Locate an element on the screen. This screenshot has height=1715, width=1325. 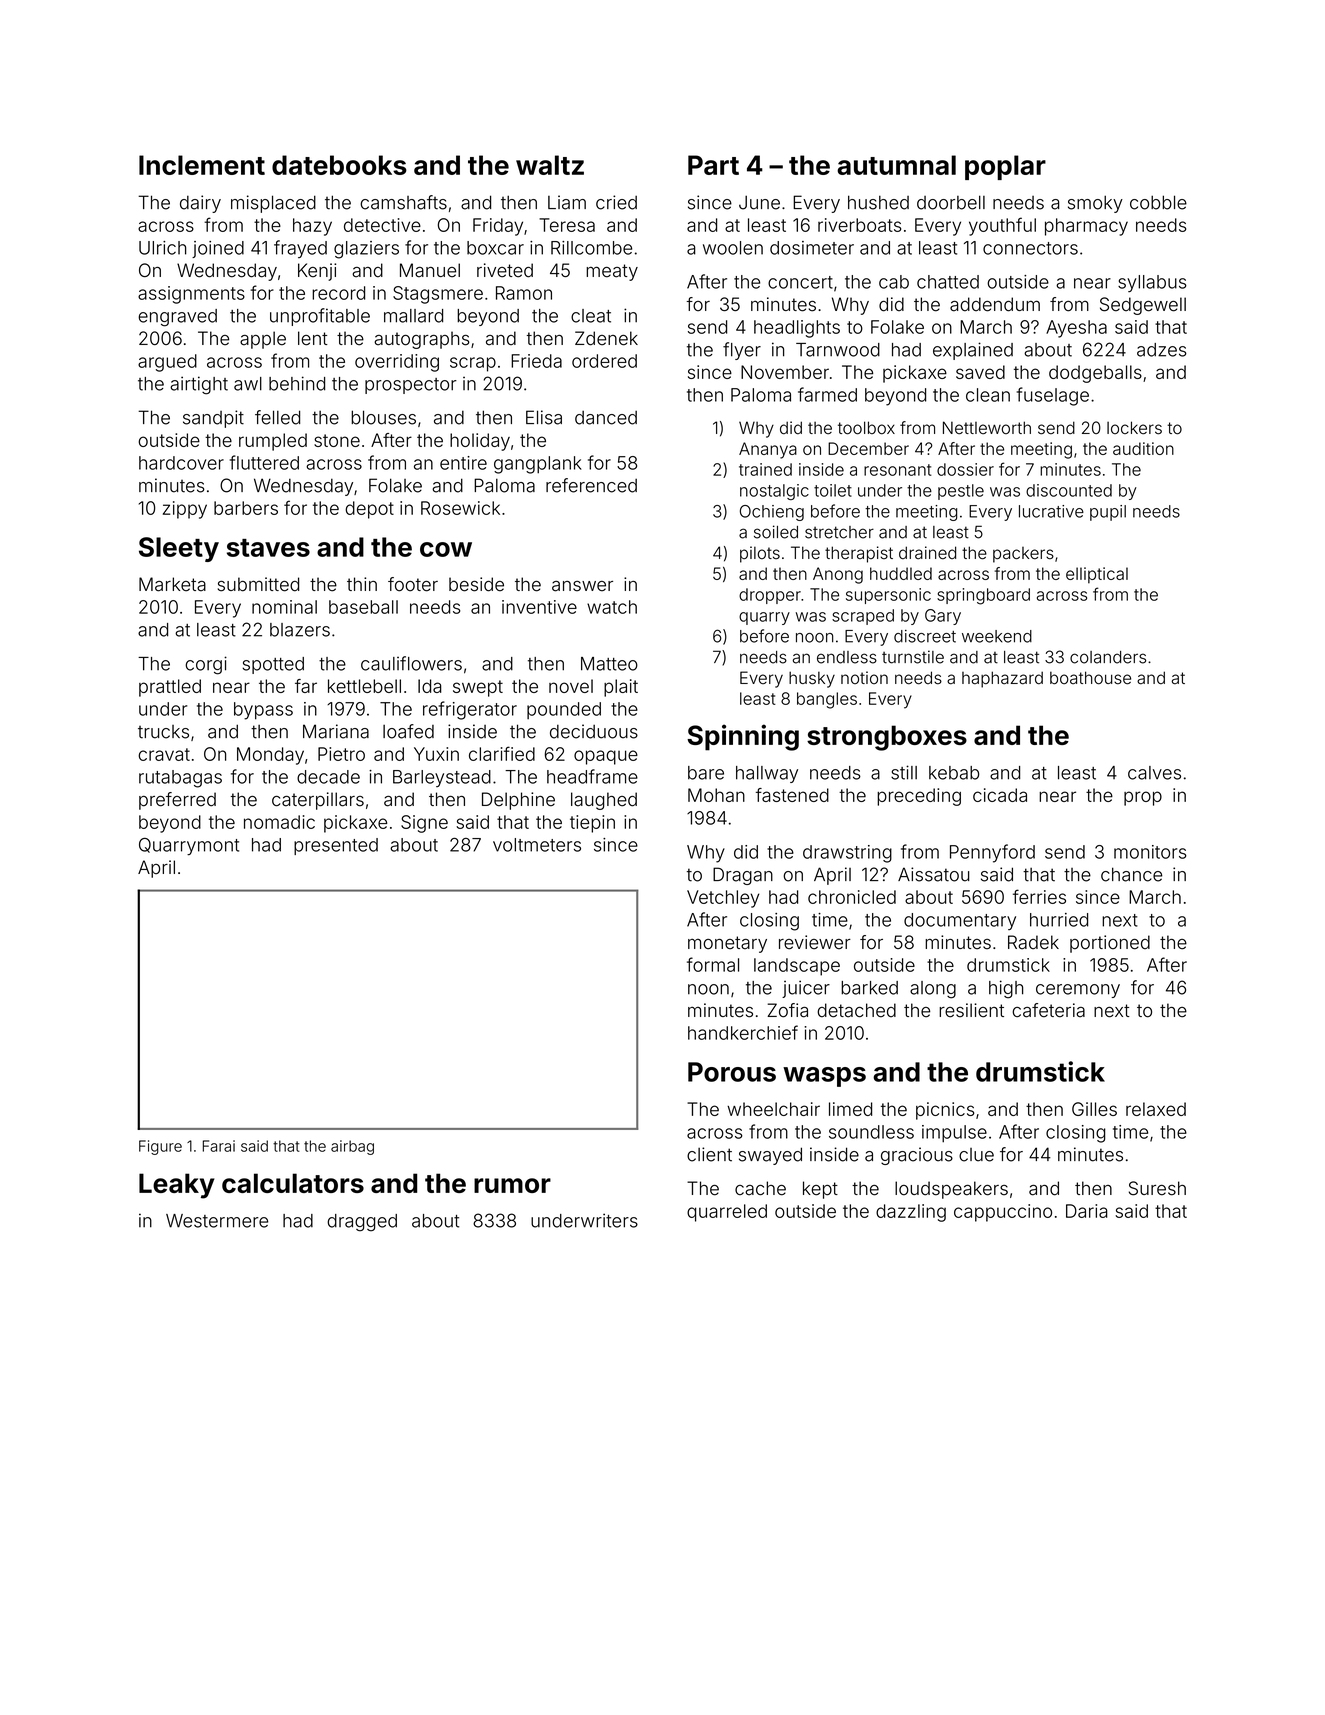
audition is located at coordinates (1143, 448).
